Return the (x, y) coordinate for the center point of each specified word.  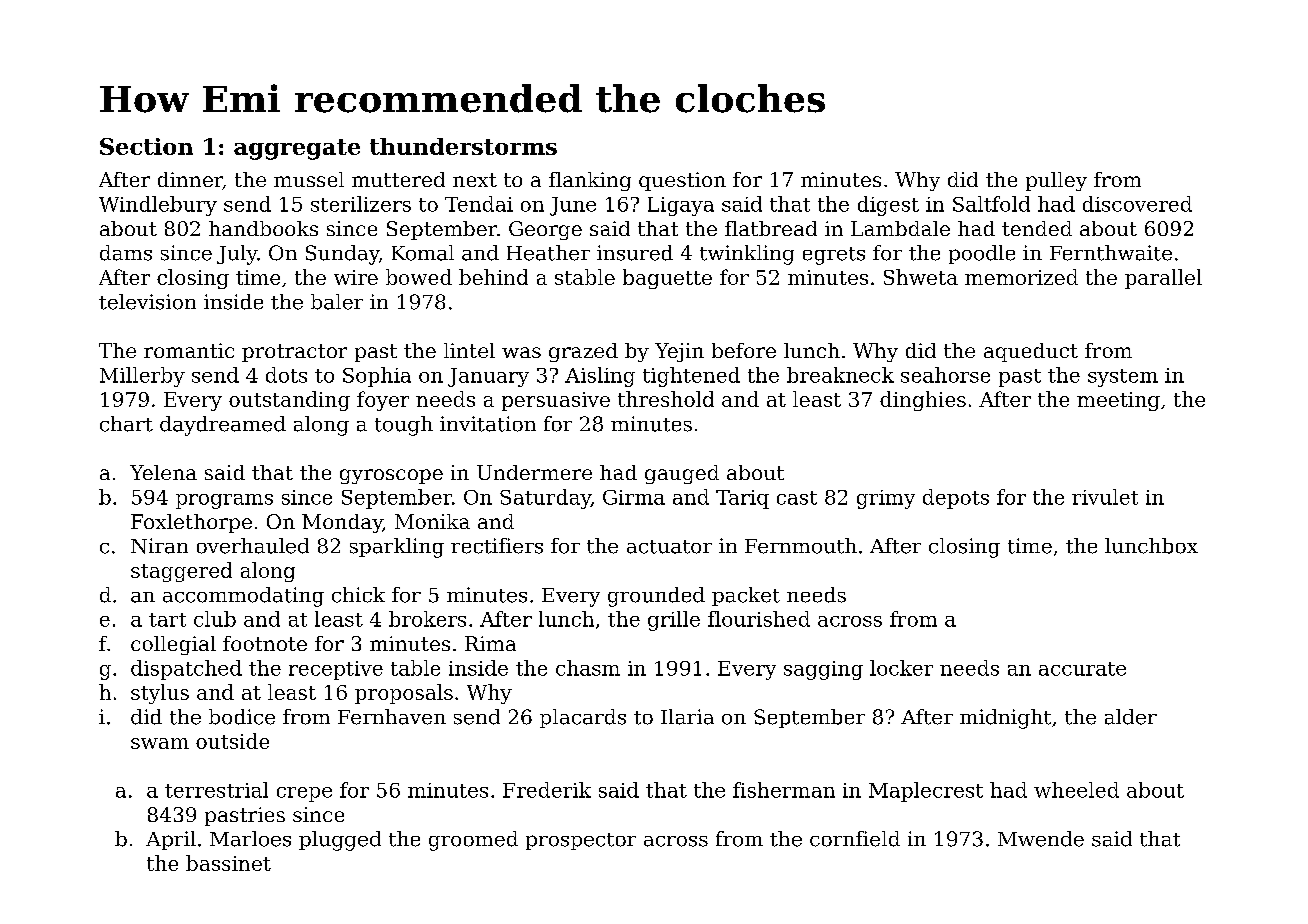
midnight (1005, 719)
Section (146, 146)
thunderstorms (463, 146)
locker (901, 668)
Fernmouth (801, 546)
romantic (189, 350)
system (1123, 378)
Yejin (679, 352)
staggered (181, 572)
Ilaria (687, 717)
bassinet (228, 863)
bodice (242, 717)
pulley (1056, 181)
